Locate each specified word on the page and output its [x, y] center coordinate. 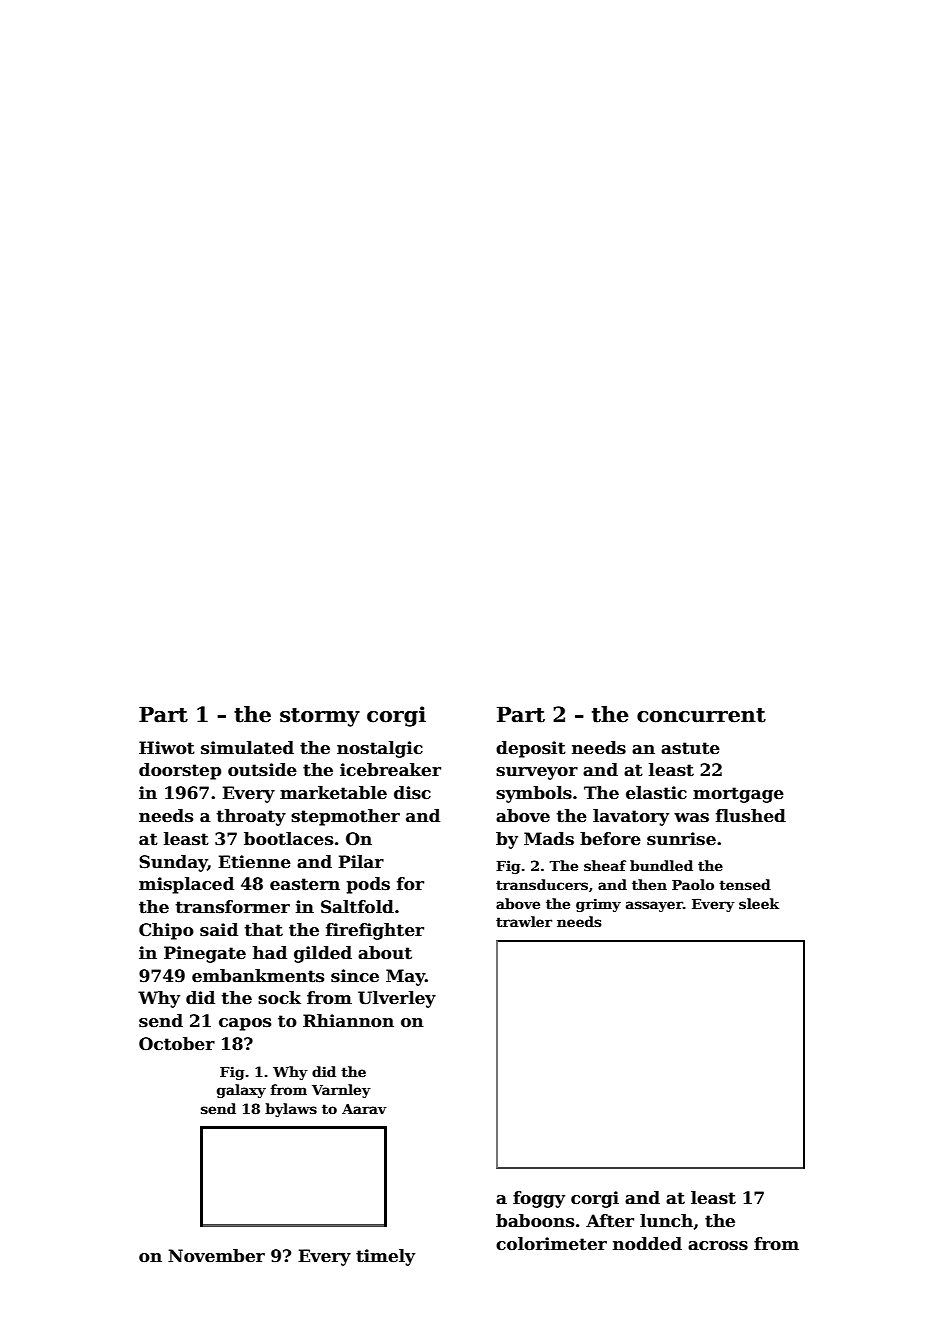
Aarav [364, 1109]
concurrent [701, 715]
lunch [666, 1221]
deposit [531, 749]
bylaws [291, 1110]
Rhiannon [348, 1021]
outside [262, 770]
